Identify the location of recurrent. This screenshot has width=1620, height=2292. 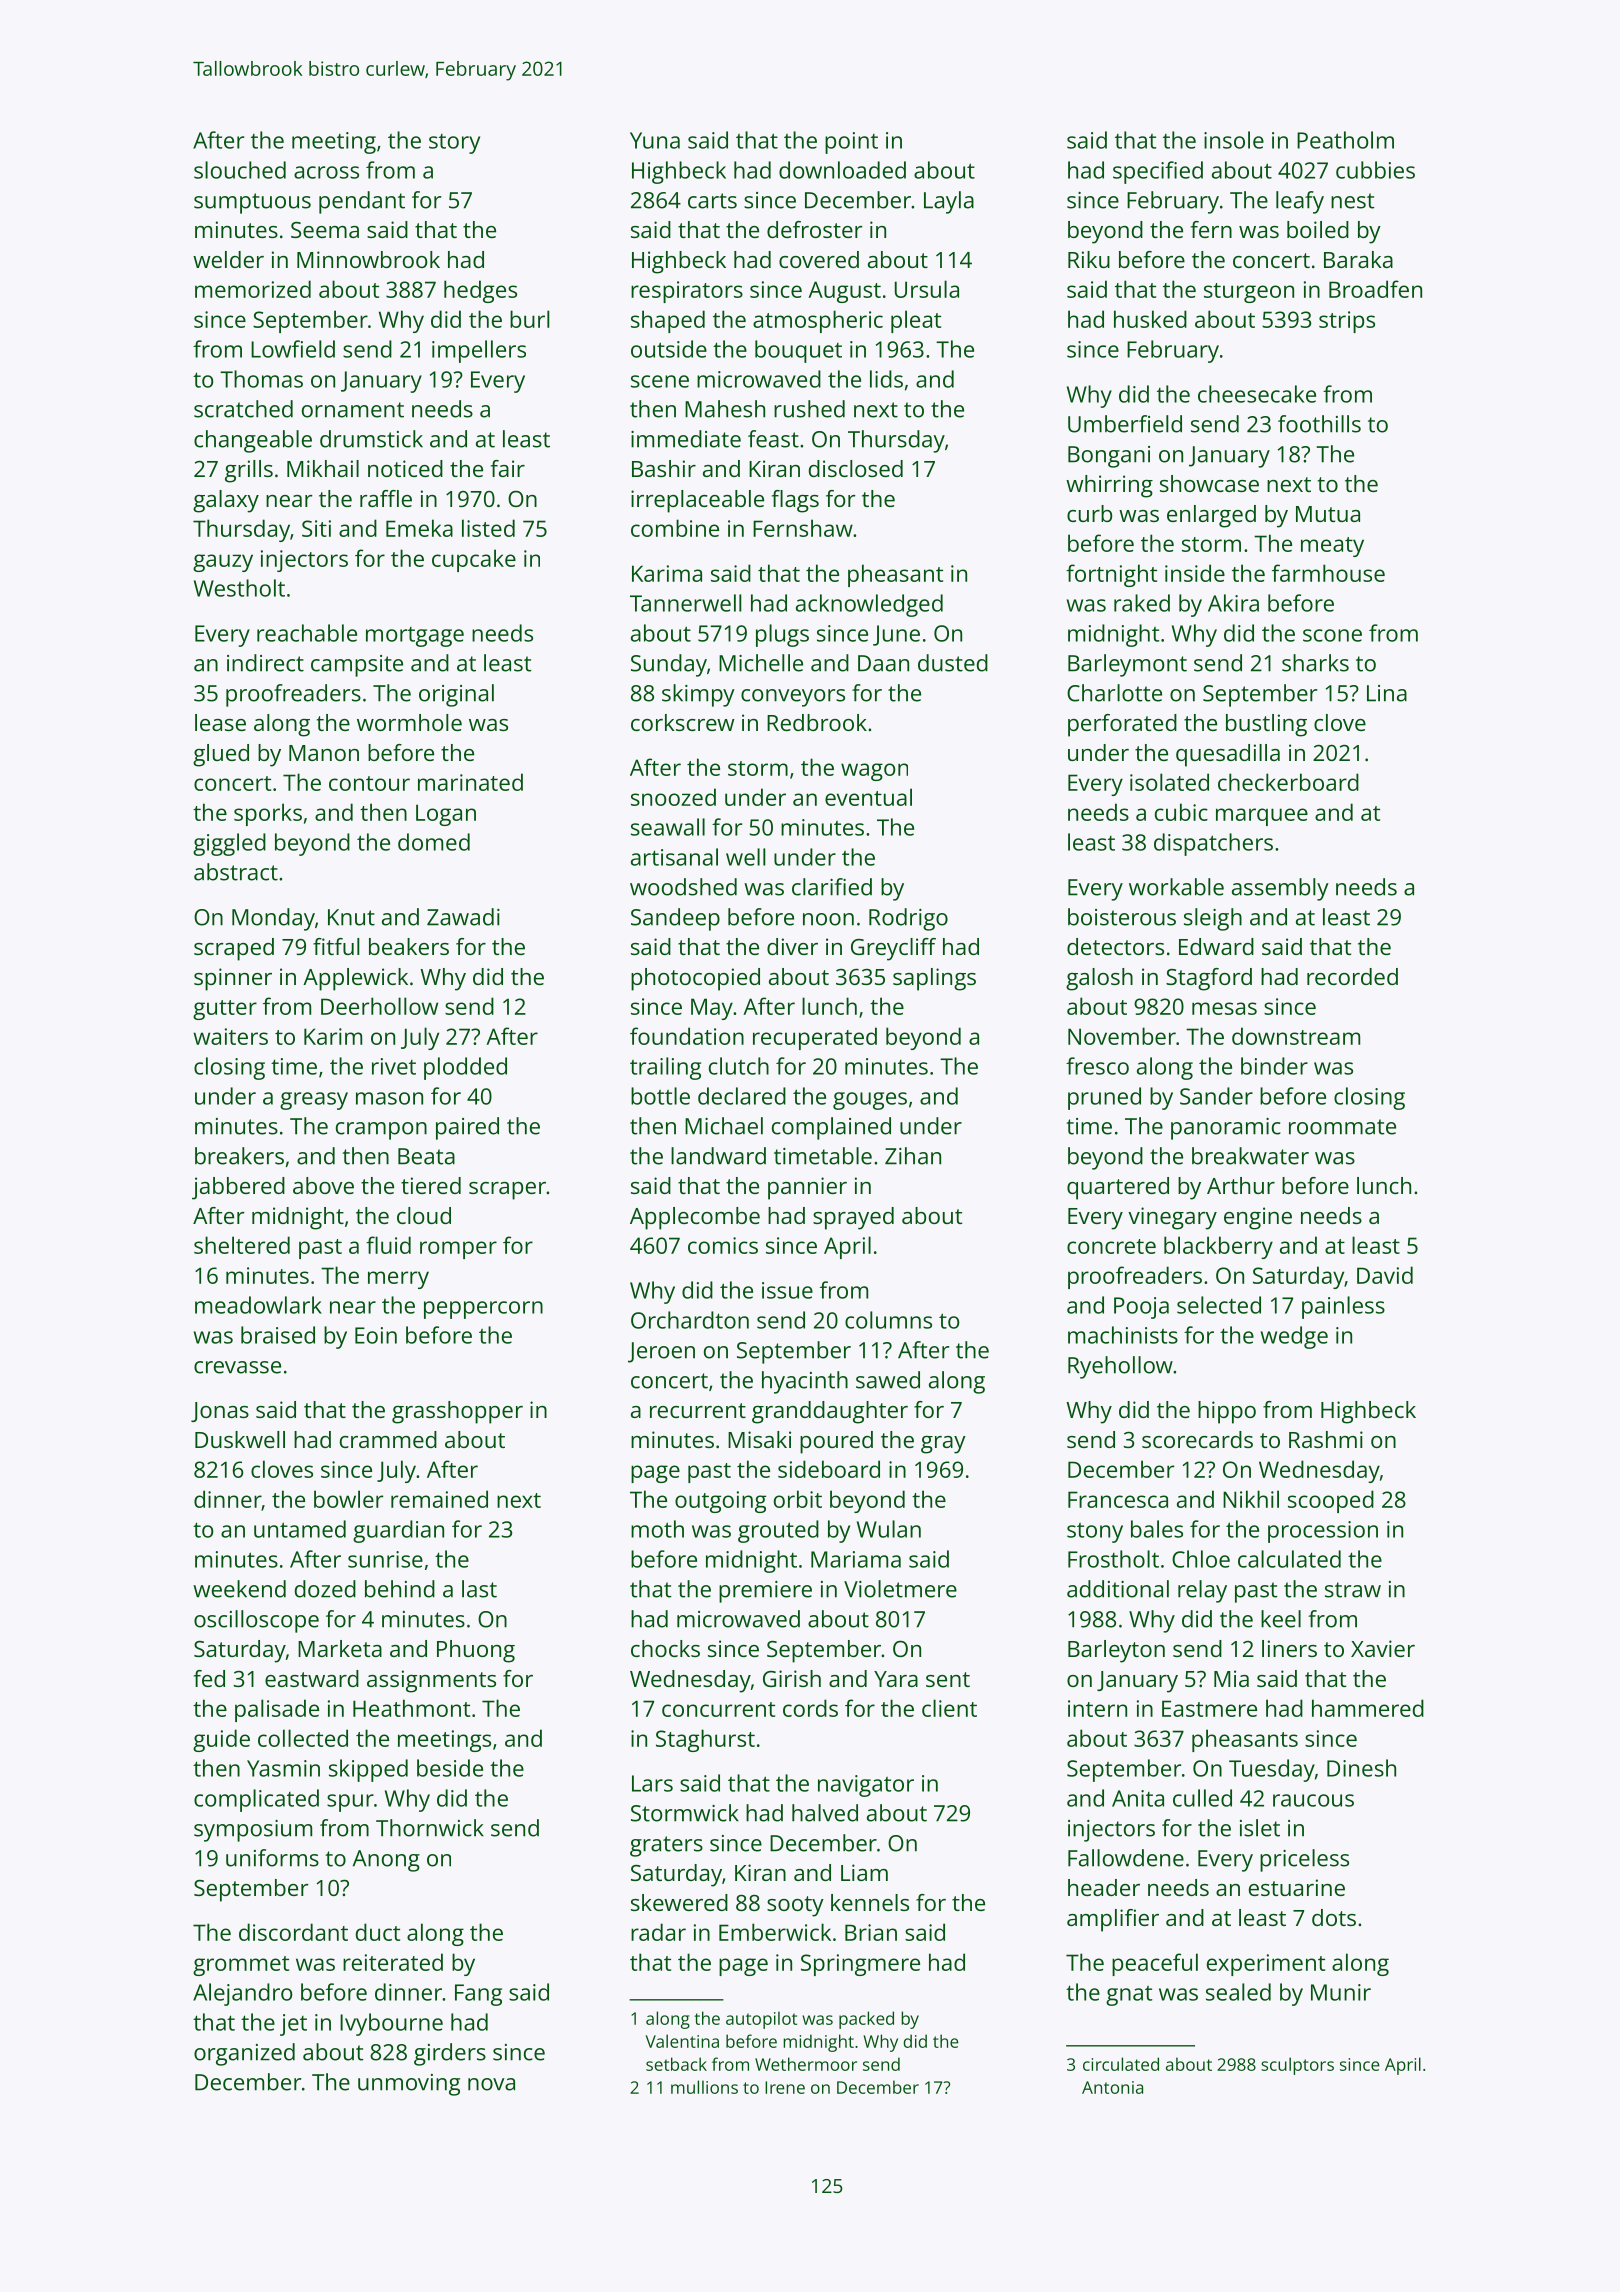
(698, 1410).
